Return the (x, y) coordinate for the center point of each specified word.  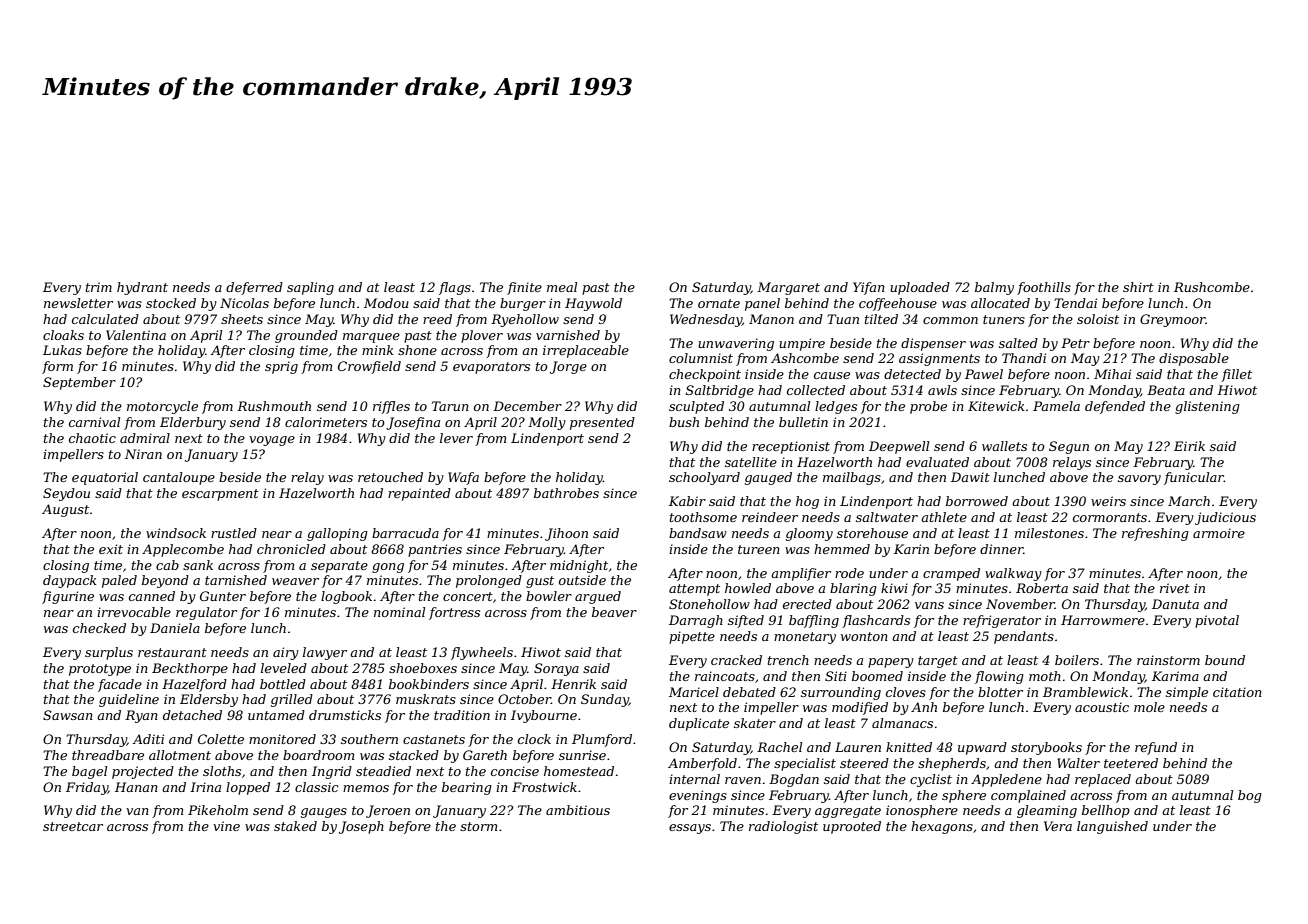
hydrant (142, 288)
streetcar (73, 826)
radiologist (783, 827)
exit (111, 549)
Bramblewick (1085, 692)
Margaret (788, 288)
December (527, 406)
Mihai (1112, 374)
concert (468, 596)
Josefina (413, 423)
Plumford (602, 740)
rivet (1175, 588)
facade (120, 685)
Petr (1075, 343)
